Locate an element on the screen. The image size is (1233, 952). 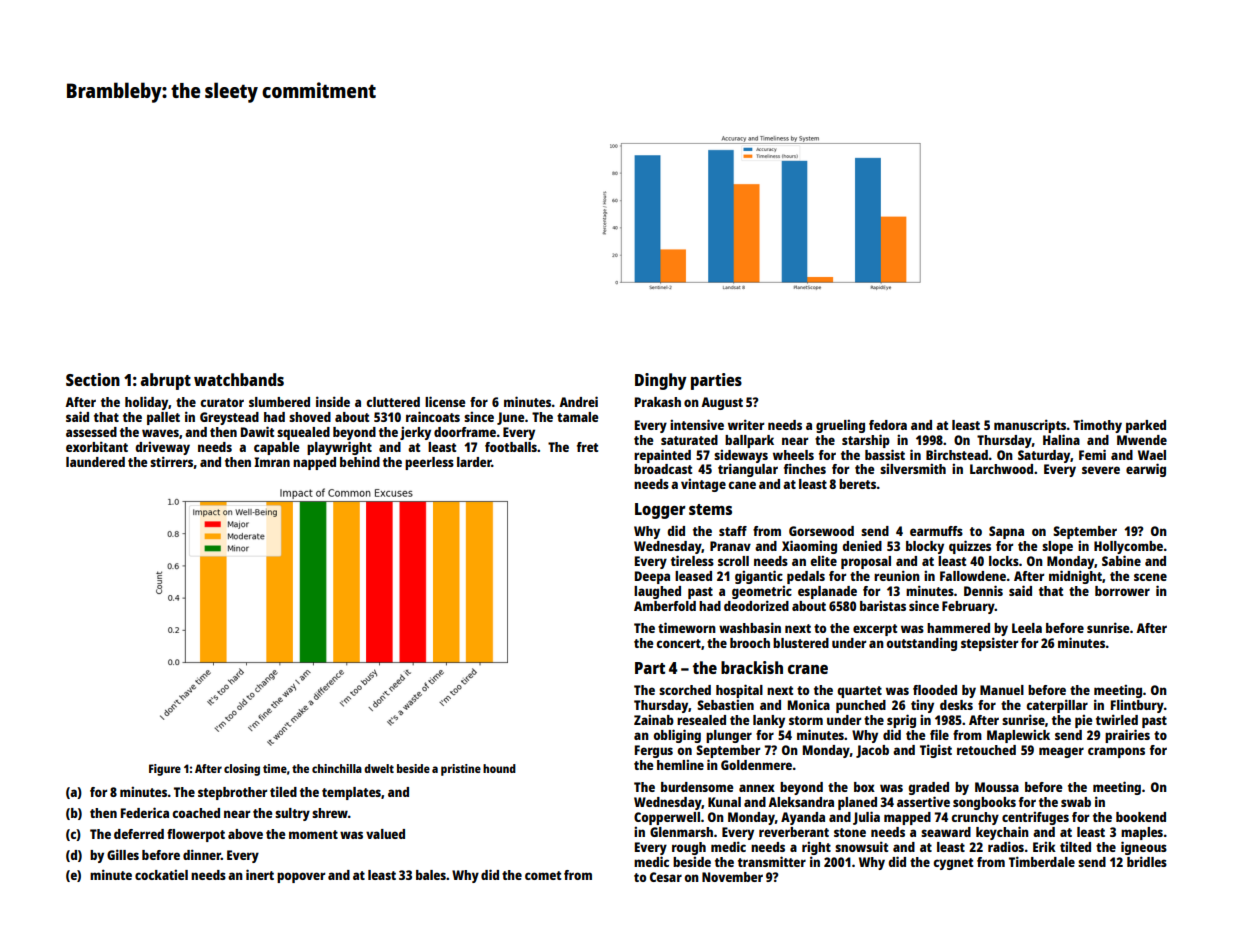
severe is located at coordinates (1101, 470).
